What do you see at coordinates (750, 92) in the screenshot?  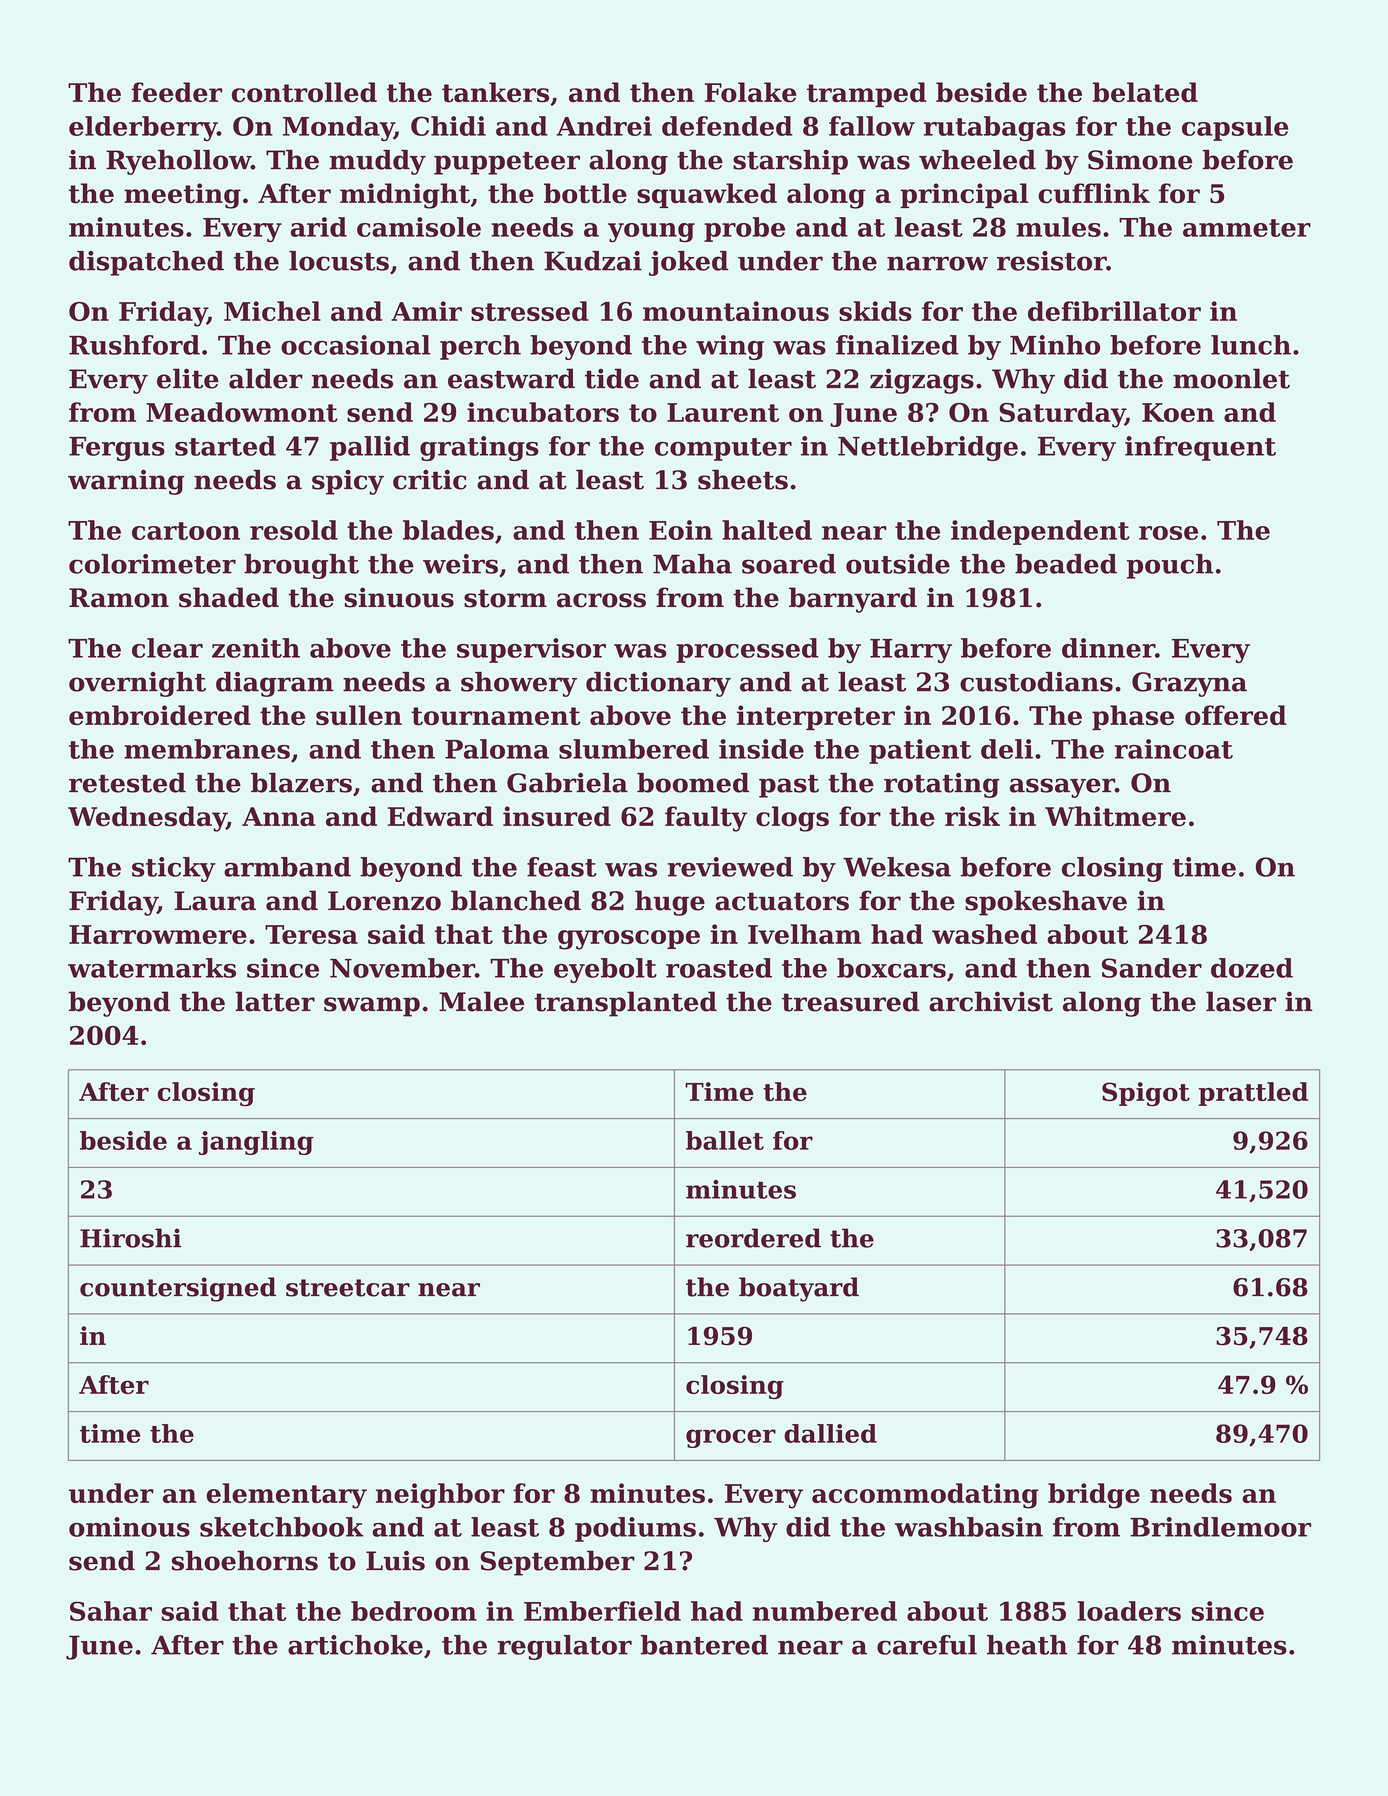 I see `Folake` at bounding box center [750, 92].
